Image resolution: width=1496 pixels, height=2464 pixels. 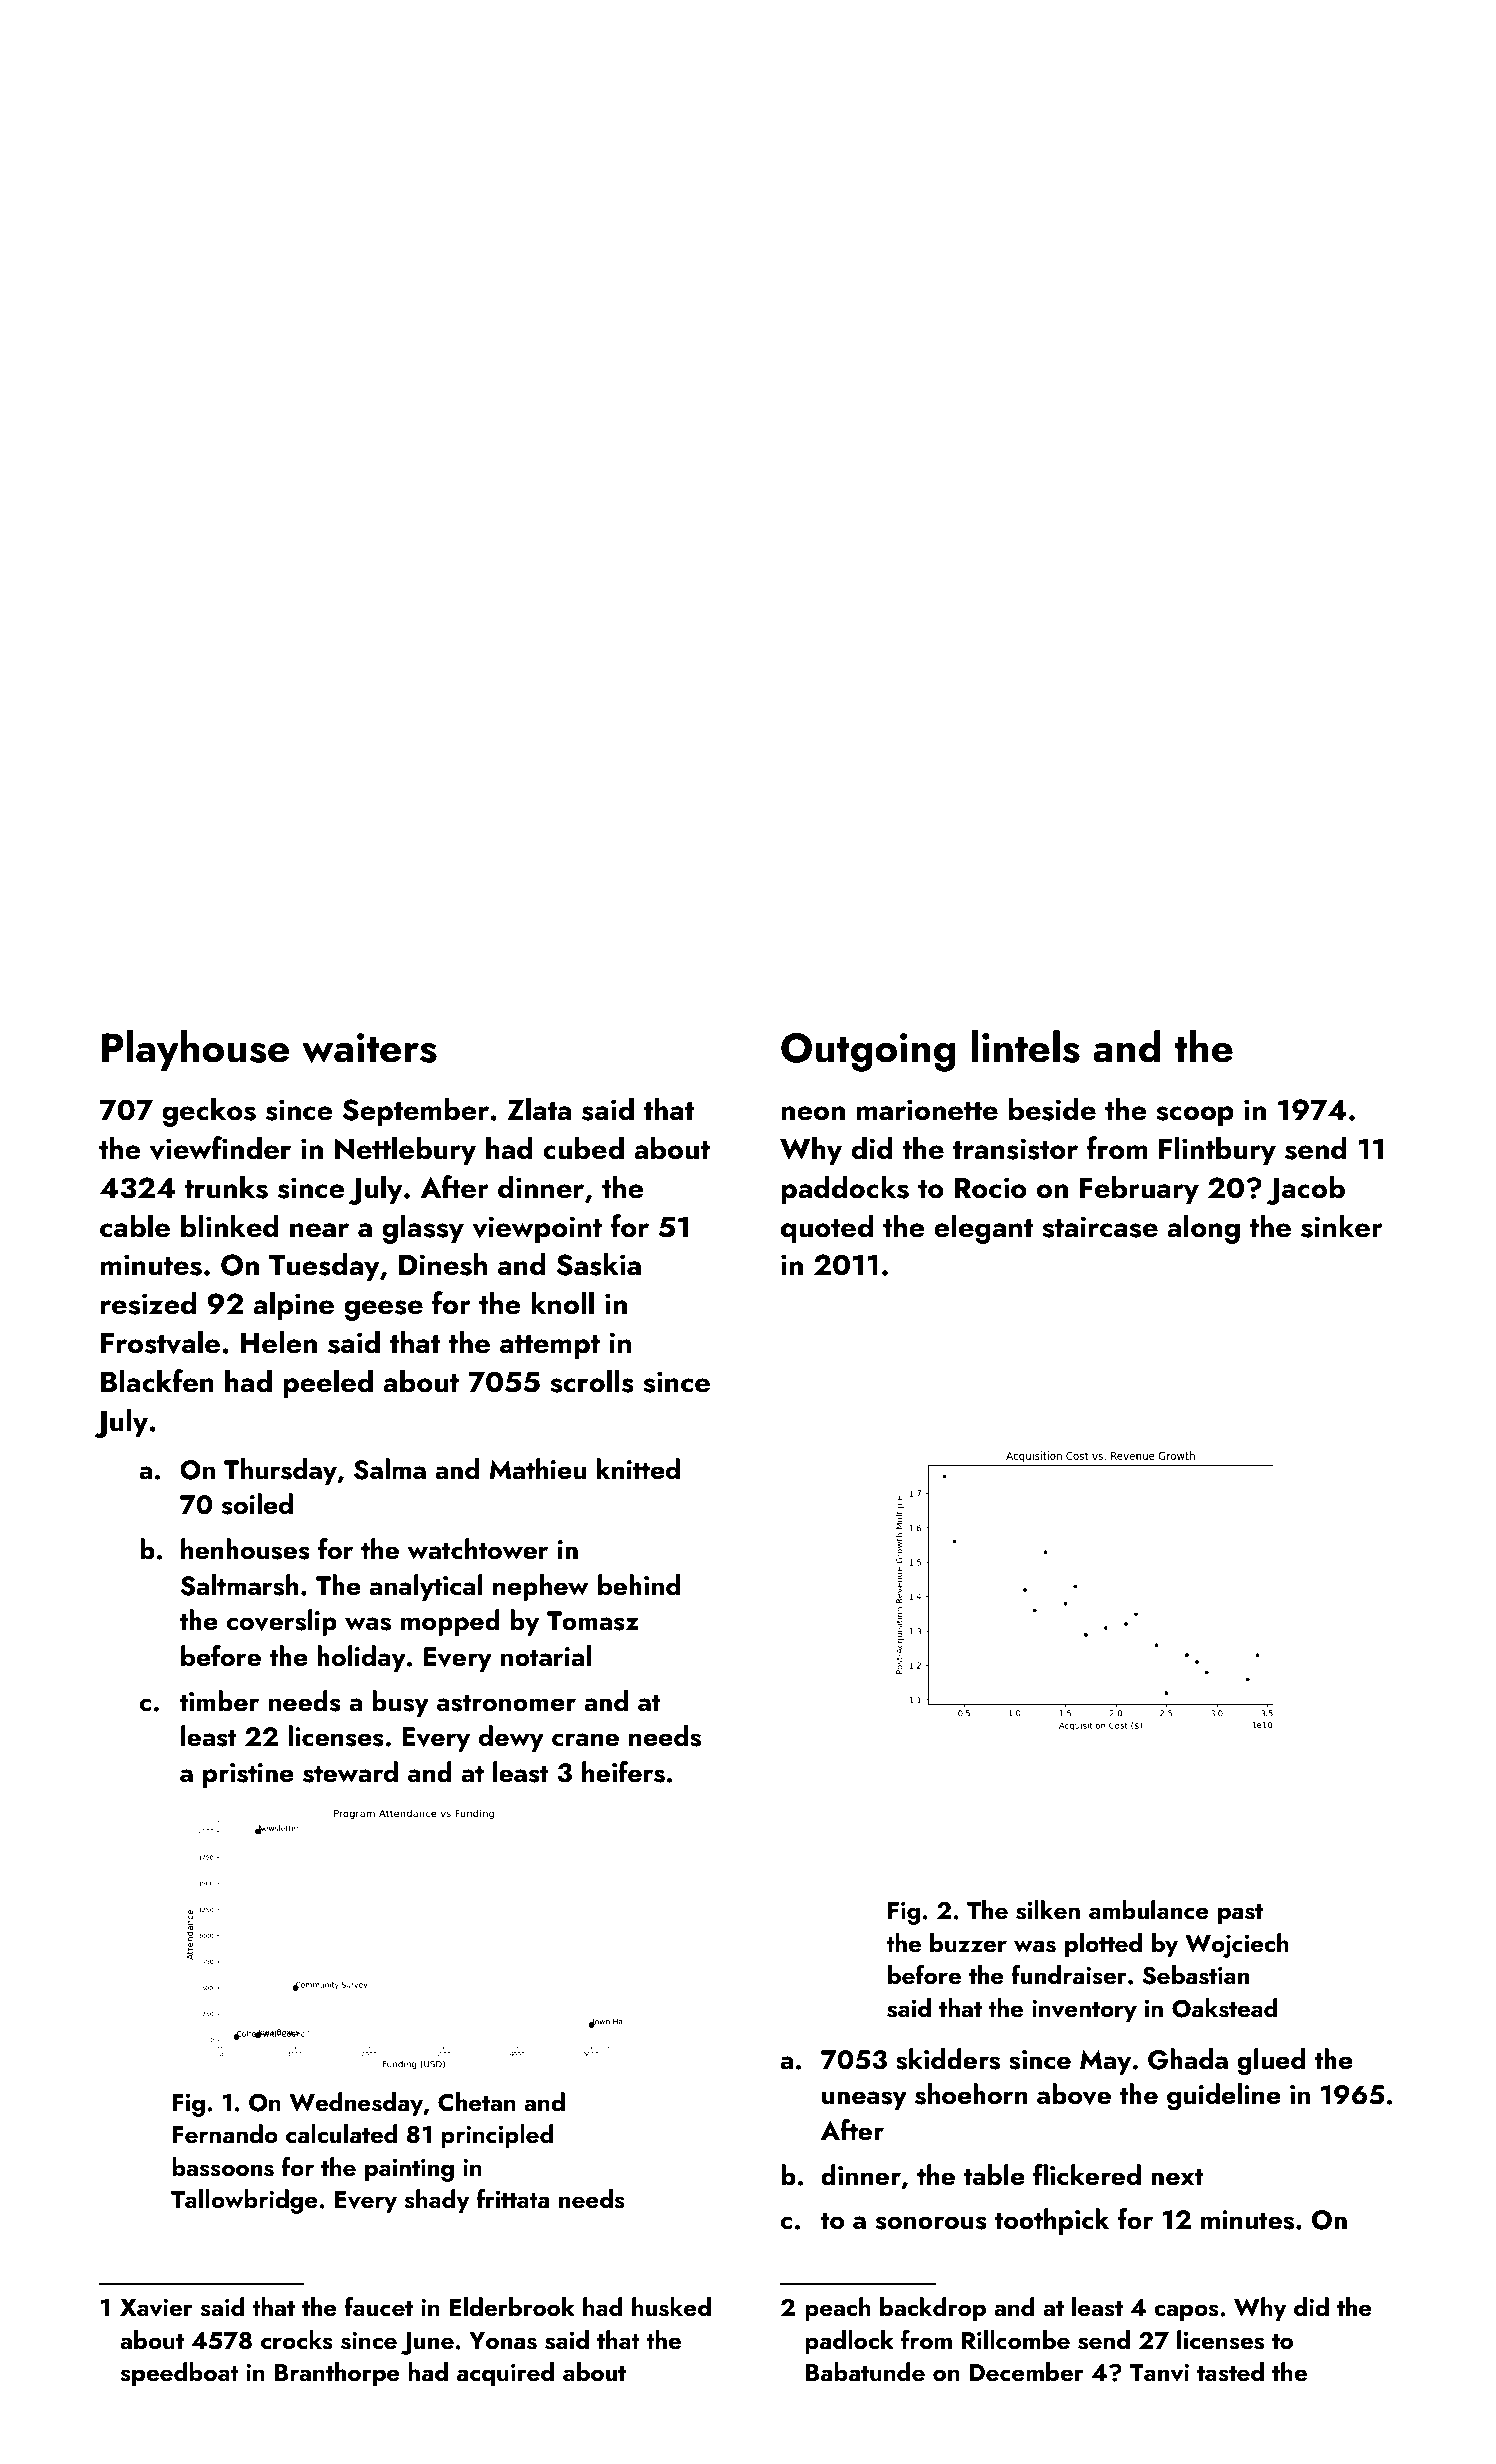 What do you see at coordinates (639, 1585) in the screenshot?
I see `behind` at bounding box center [639, 1585].
